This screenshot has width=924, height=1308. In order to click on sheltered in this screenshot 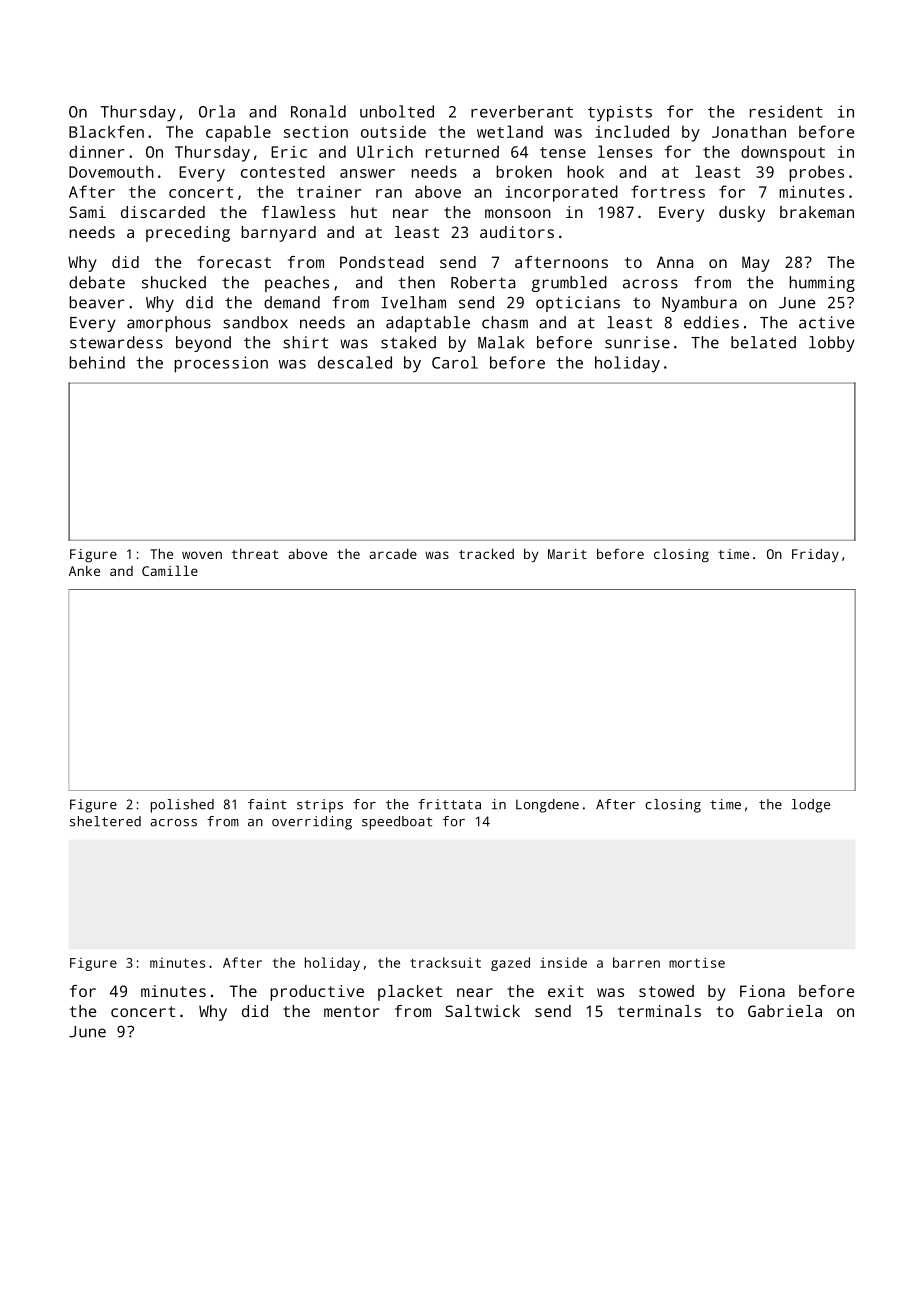, I will do `click(105, 821)`.
